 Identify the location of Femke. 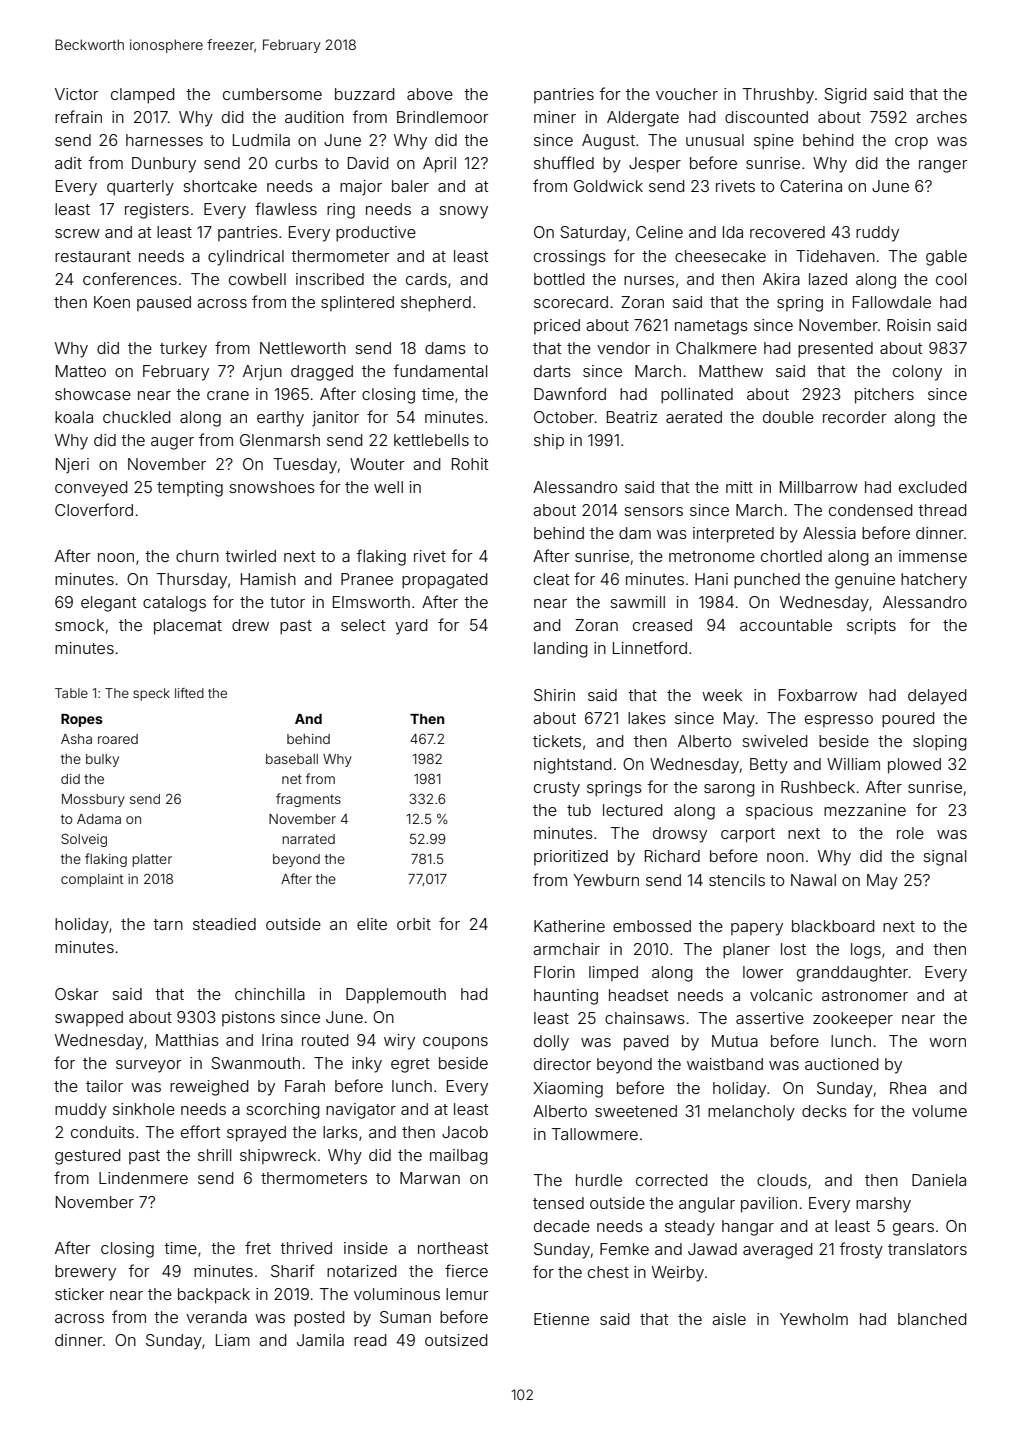
(624, 1249).
